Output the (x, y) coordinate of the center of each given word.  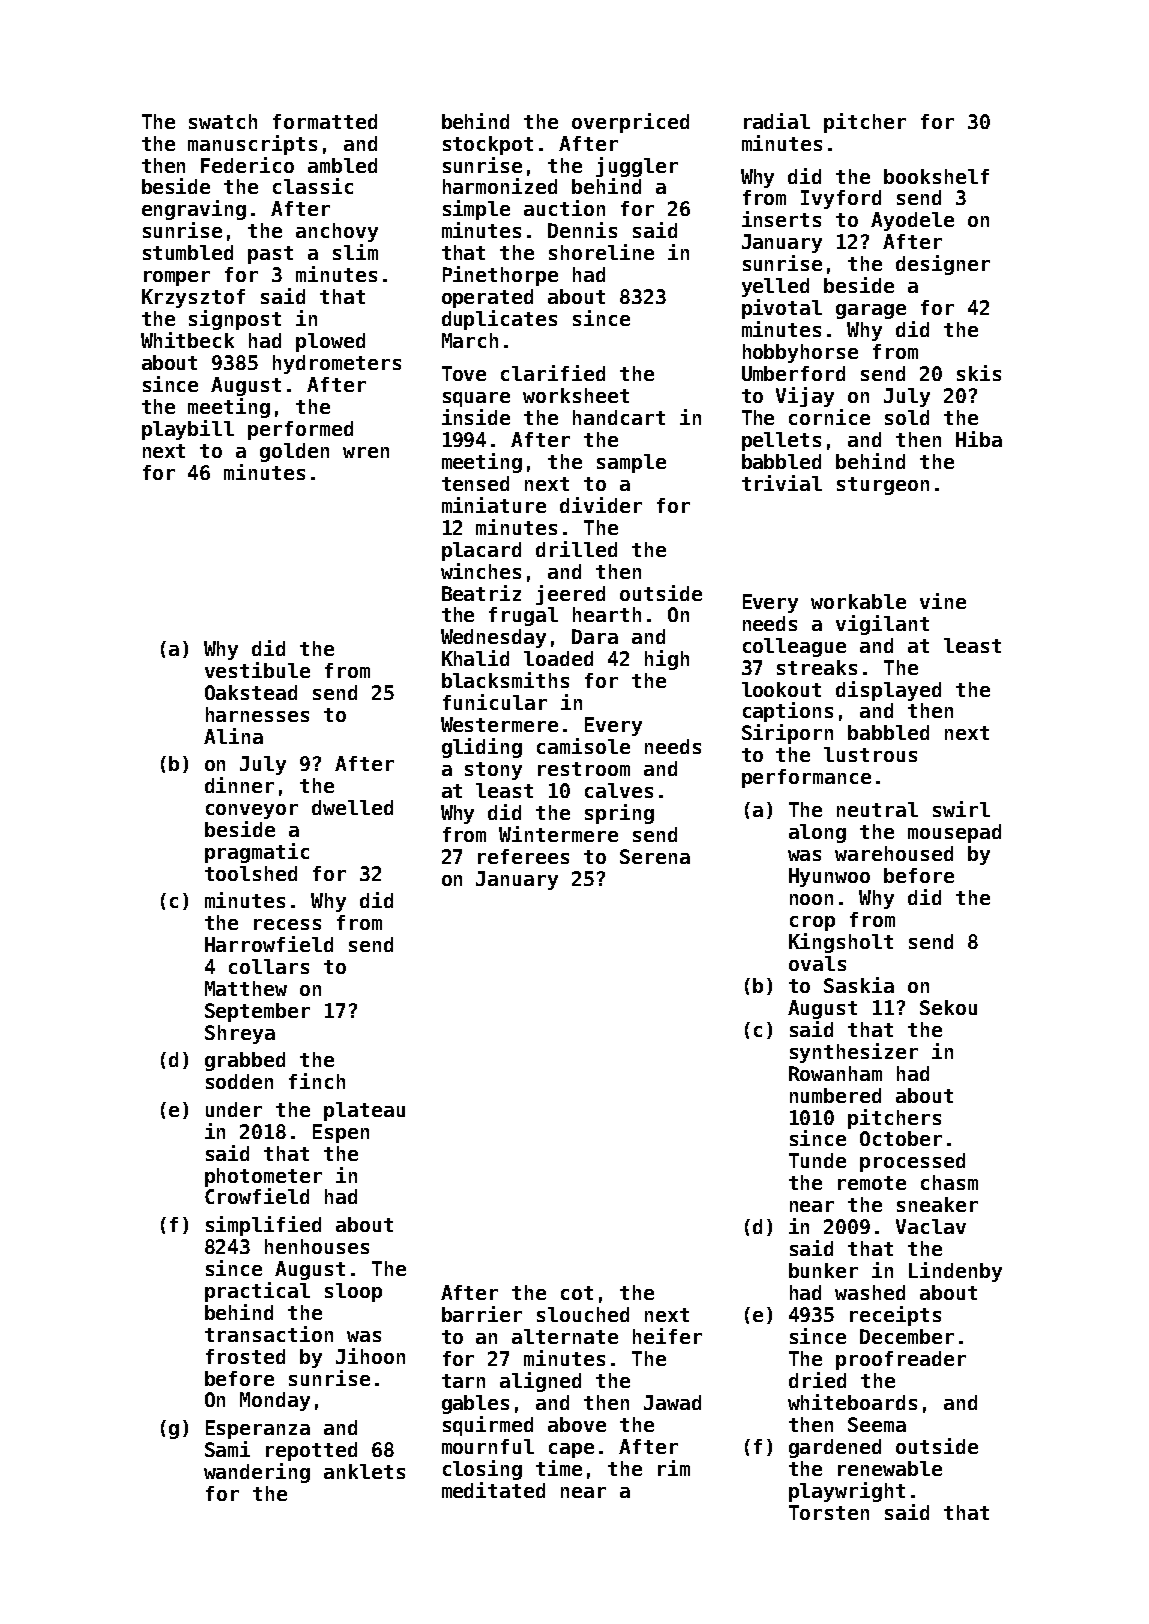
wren (366, 452)
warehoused (894, 853)
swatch (223, 121)
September (257, 1012)
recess (287, 924)
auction (564, 208)
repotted (311, 1451)
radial (777, 121)
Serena (655, 856)
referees (523, 856)
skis (979, 373)
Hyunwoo (829, 877)
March (470, 340)
